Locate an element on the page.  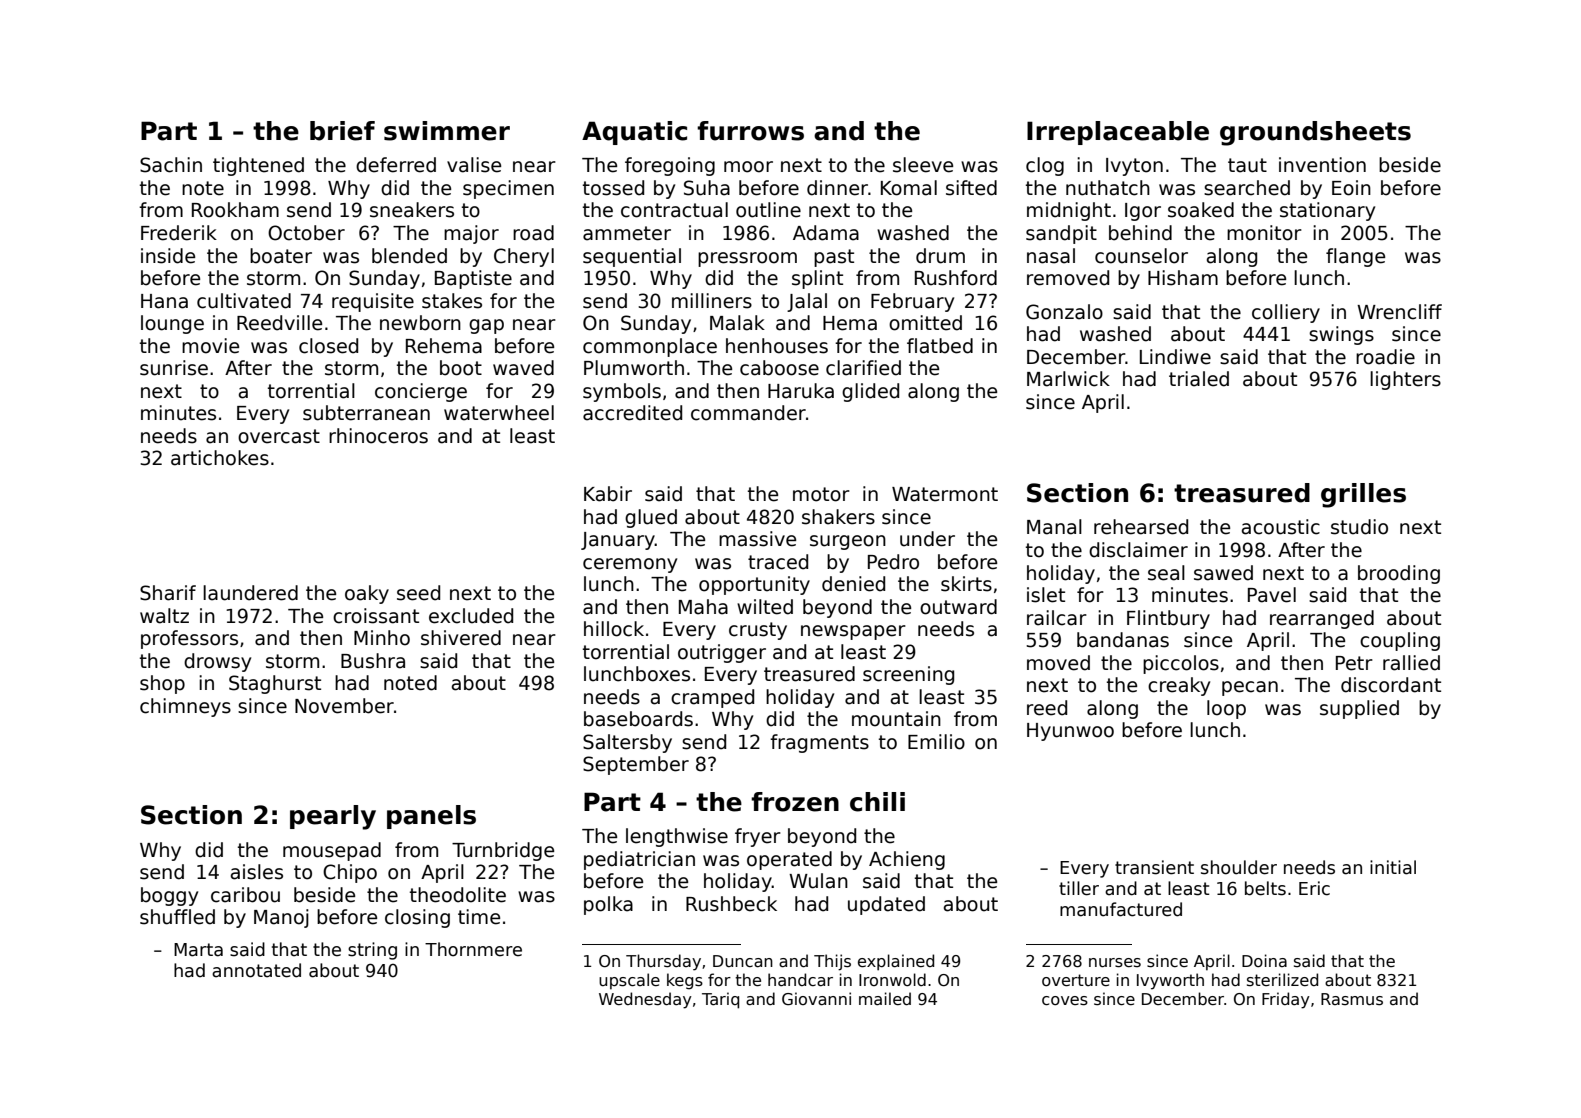
operated is located at coordinates (789, 860).
